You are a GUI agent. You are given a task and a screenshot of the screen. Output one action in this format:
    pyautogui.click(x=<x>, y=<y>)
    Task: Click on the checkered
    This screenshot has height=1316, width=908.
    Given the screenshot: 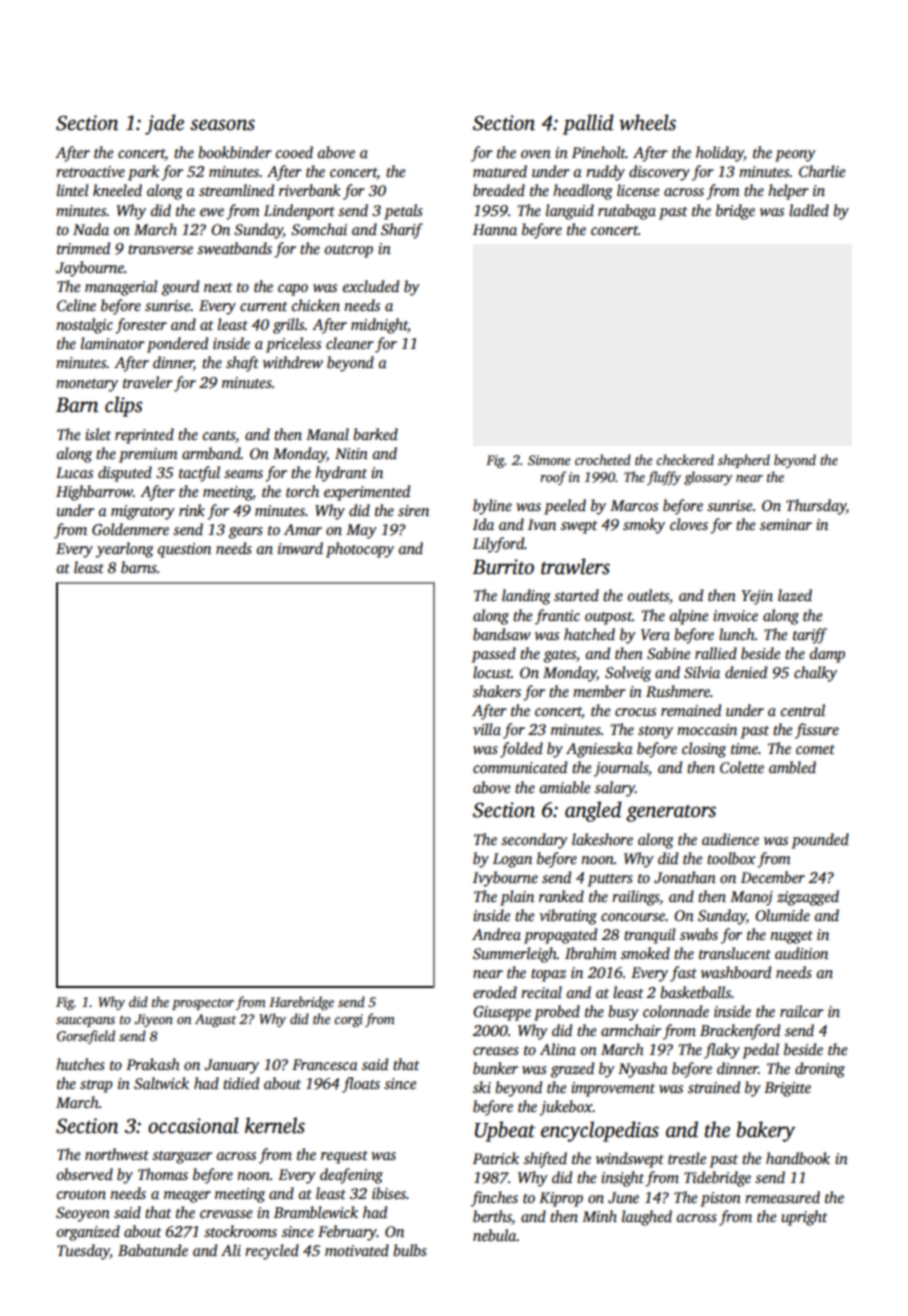 What is the action you would take?
    pyautogui.click(x=685, y=459)
